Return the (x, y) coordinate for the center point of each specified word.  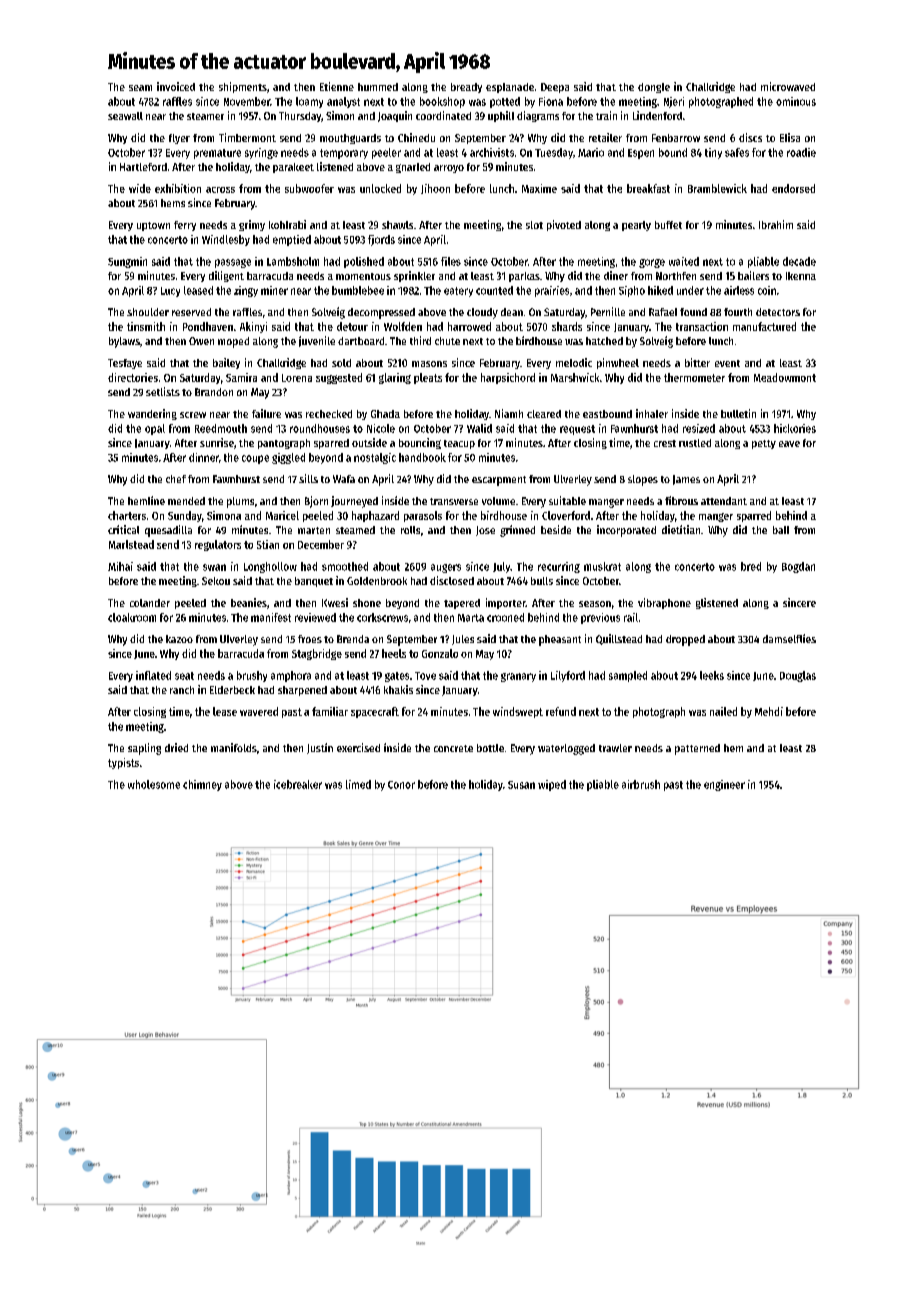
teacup (459, 444)
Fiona (551, 101)
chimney (202, 785)
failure (266, 413)
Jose (485, 531)
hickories (795, 428)
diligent (226, 276)
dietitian (681, 529)
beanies (249, 602)
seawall (125, 116)
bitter (697, 362)
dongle (654, 88)
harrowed (469, 326)
